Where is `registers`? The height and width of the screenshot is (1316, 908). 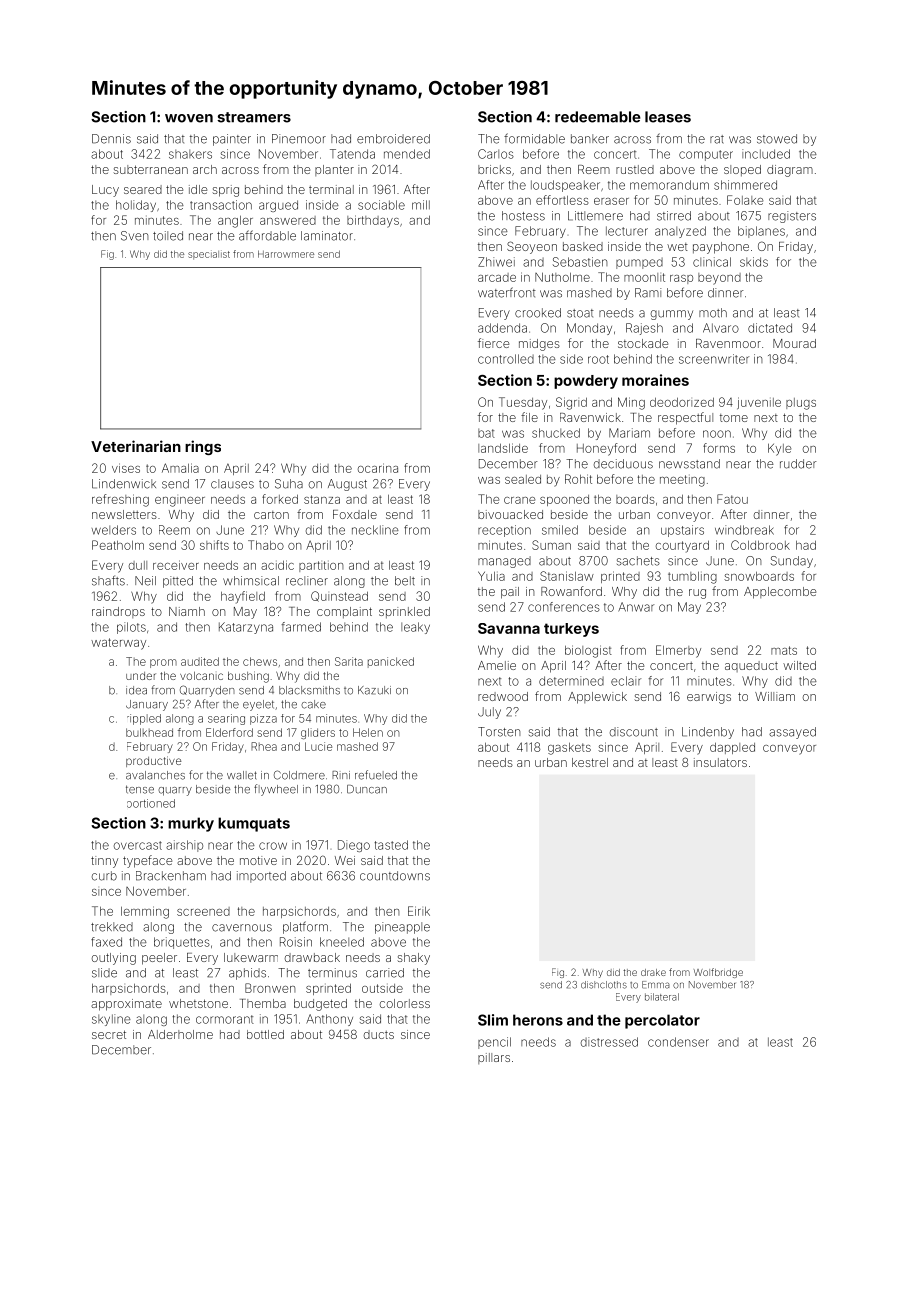 registers is located at coordinates (792, 217).
